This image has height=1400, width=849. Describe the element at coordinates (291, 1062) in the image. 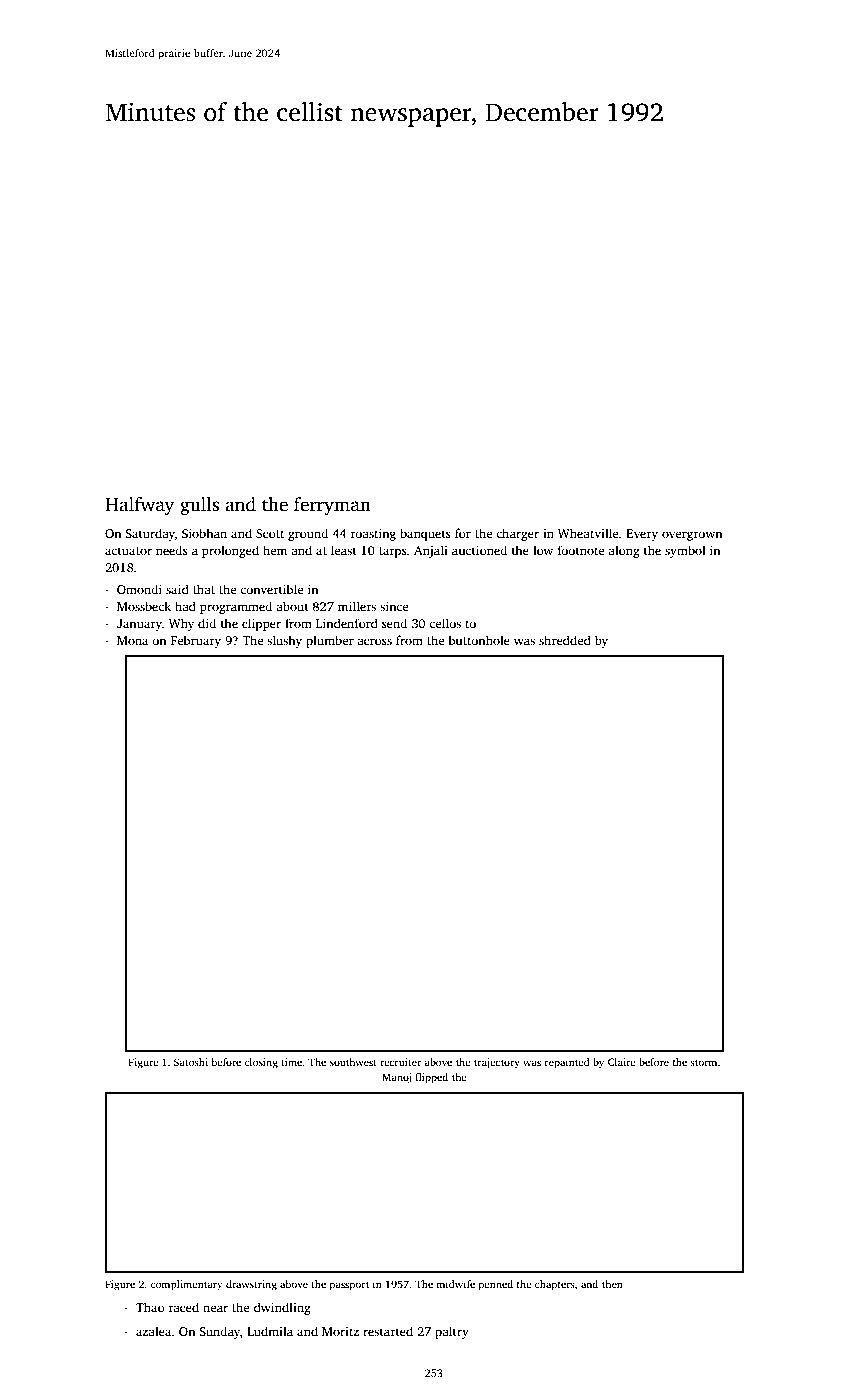

I see `time` at that location.
